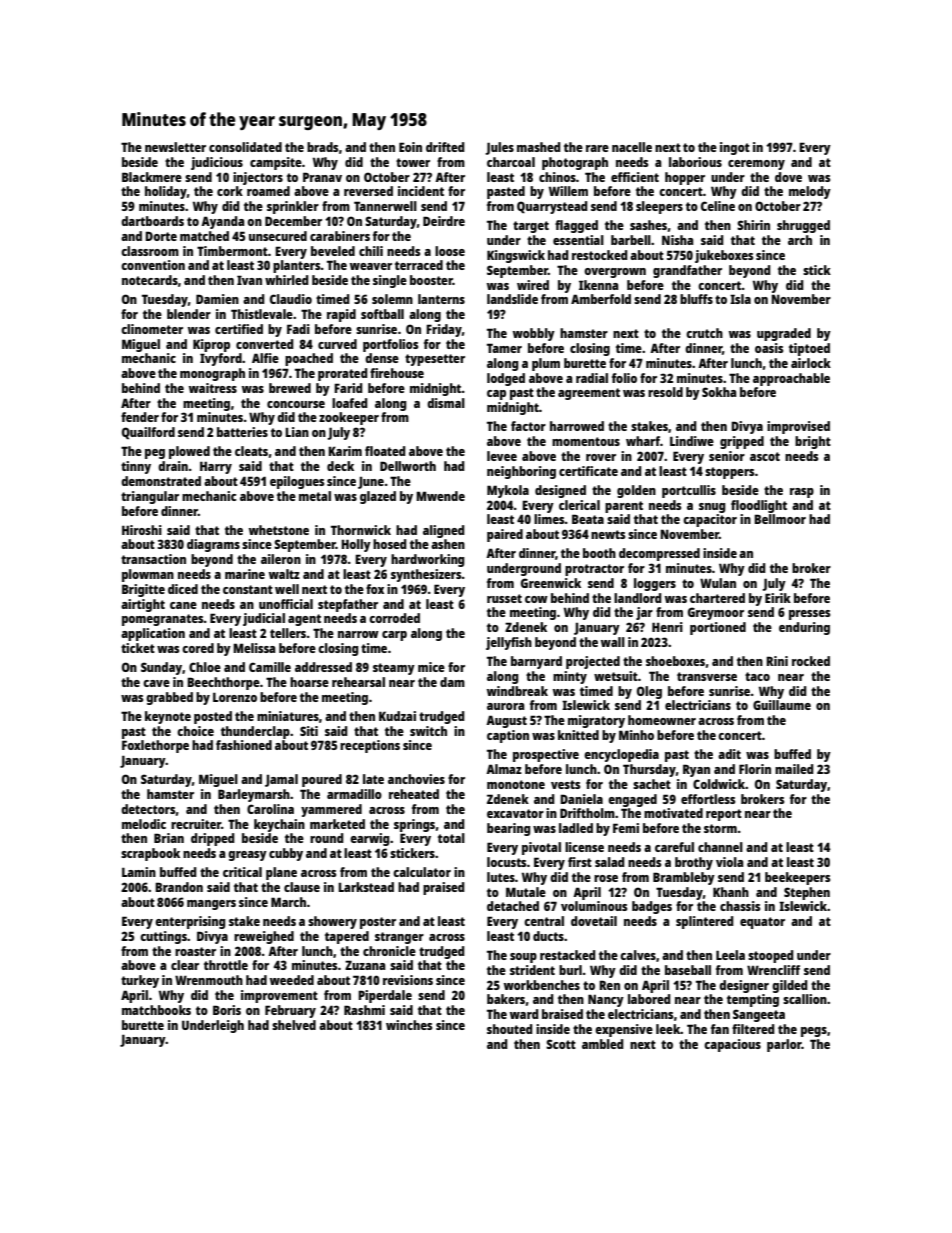 The height and width of the page is (1233, 952). I want to click on newsletter, so click(175, 147).
